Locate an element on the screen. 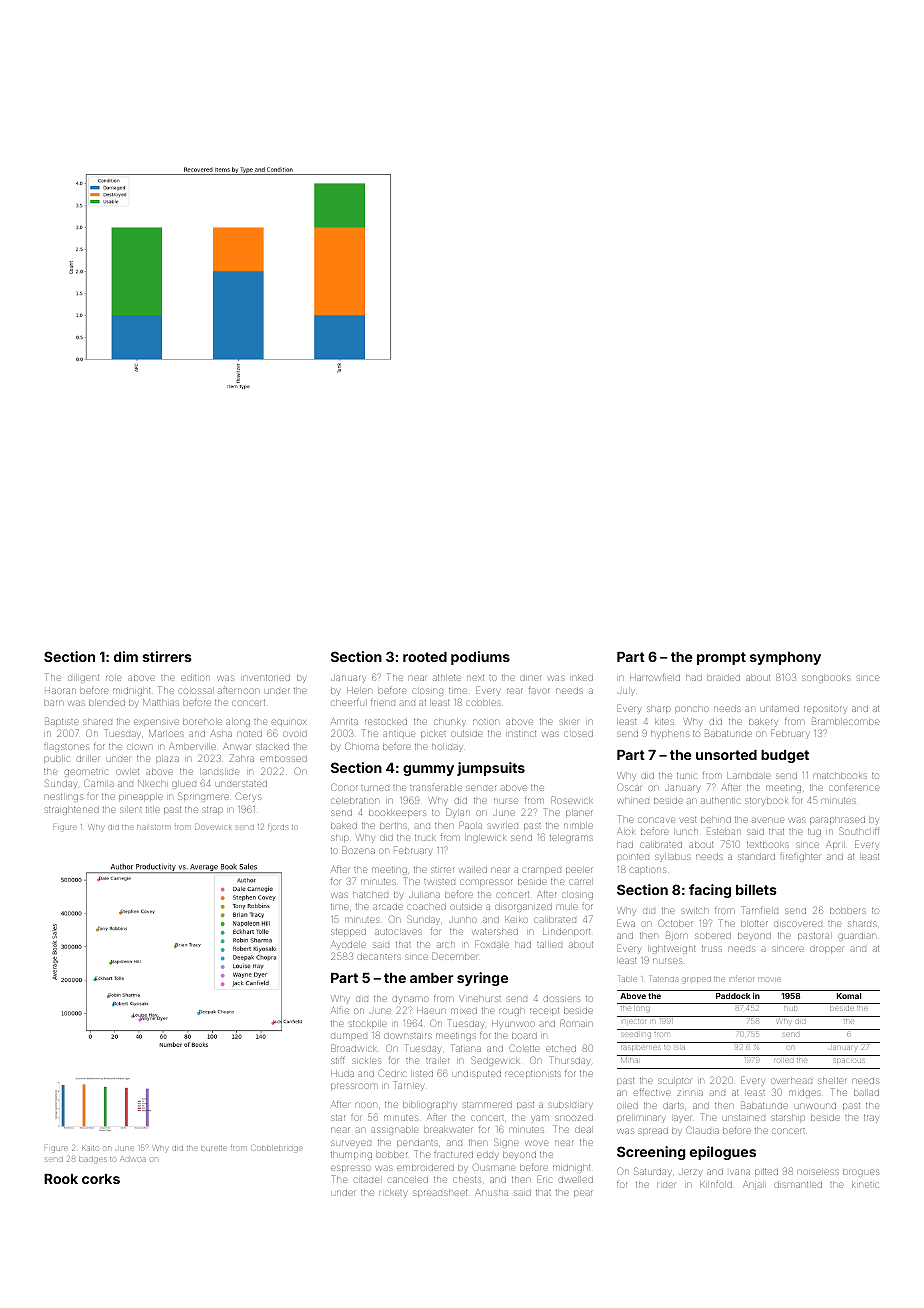  unwound is located at coordinates (815, 1106).
